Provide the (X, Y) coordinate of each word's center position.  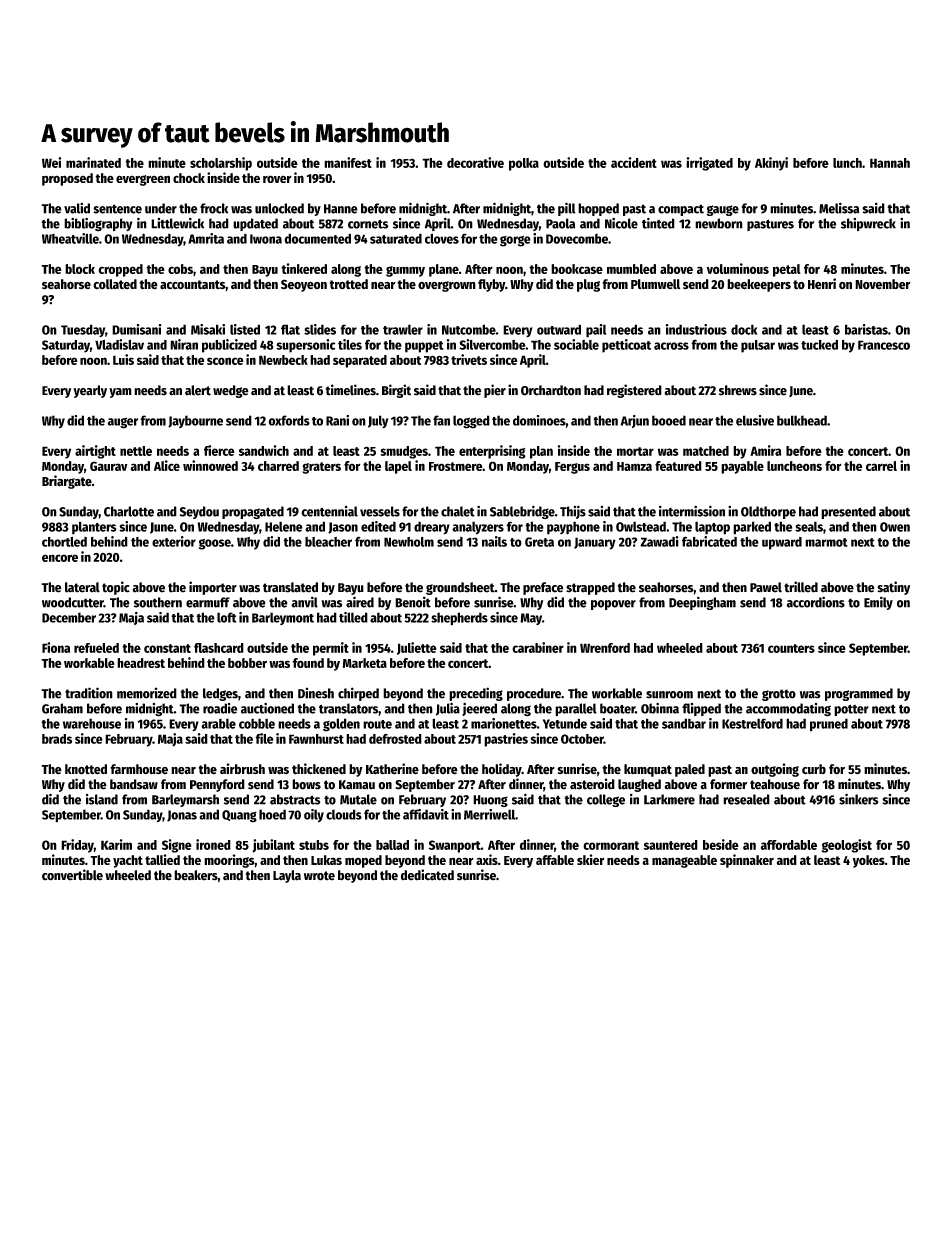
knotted (86, 769)
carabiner (538, 647)
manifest (348, 162)
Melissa (839, 208)
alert (198, 390)
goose (215, 544)
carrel (881, 466)
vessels (380, 511)
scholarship (221, 164)
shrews (738, 390)
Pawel (766, 587)
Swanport (455, 846)
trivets (469, 359)
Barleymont (283, 618)
